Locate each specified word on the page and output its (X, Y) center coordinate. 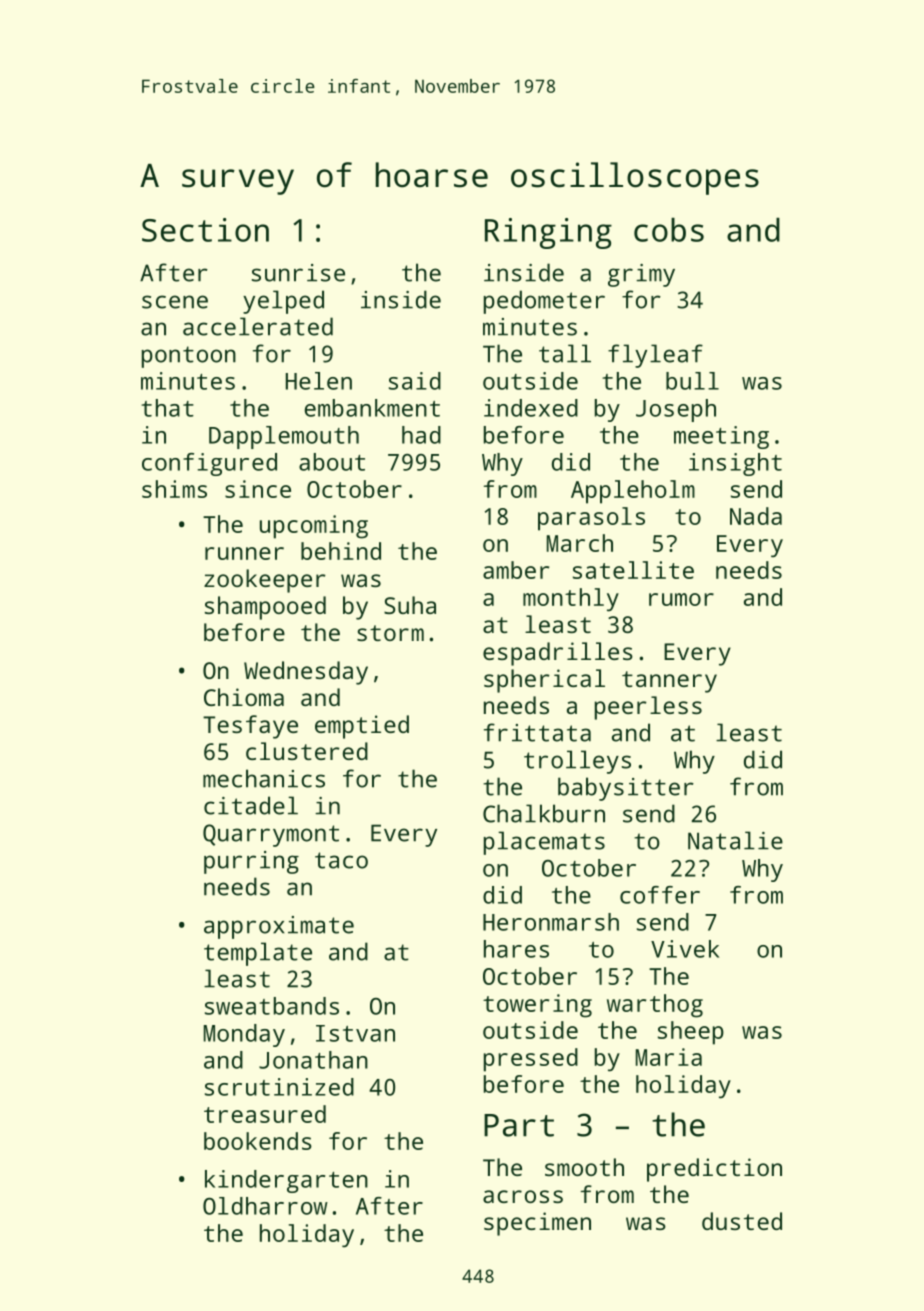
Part (519, 1125)
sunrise (298, 273)
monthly (571, 600)
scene (175, 302)
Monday (244, 1035)
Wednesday (306, 673)
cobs (669, 230)
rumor (681, 599)
